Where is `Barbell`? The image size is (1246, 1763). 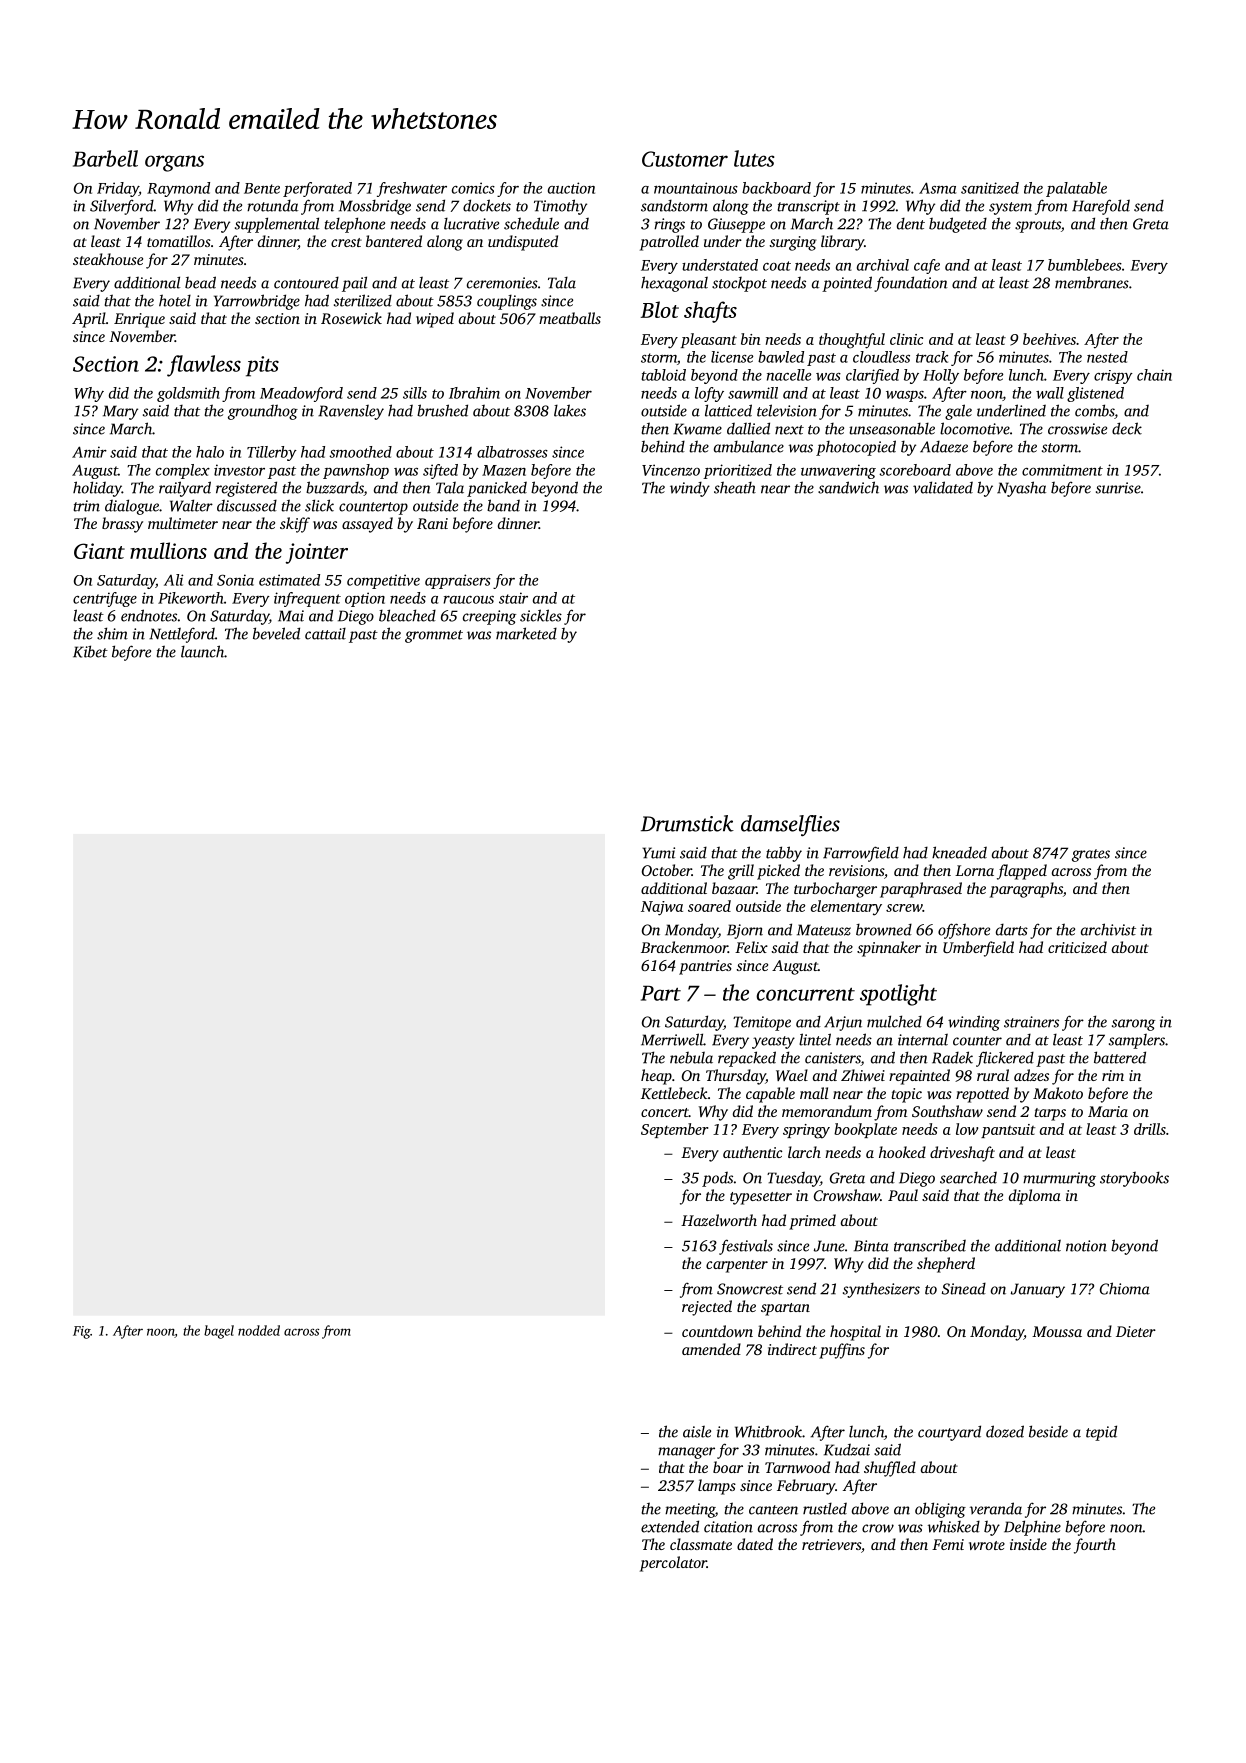 Barbell is located at coordinates (105, 158).
